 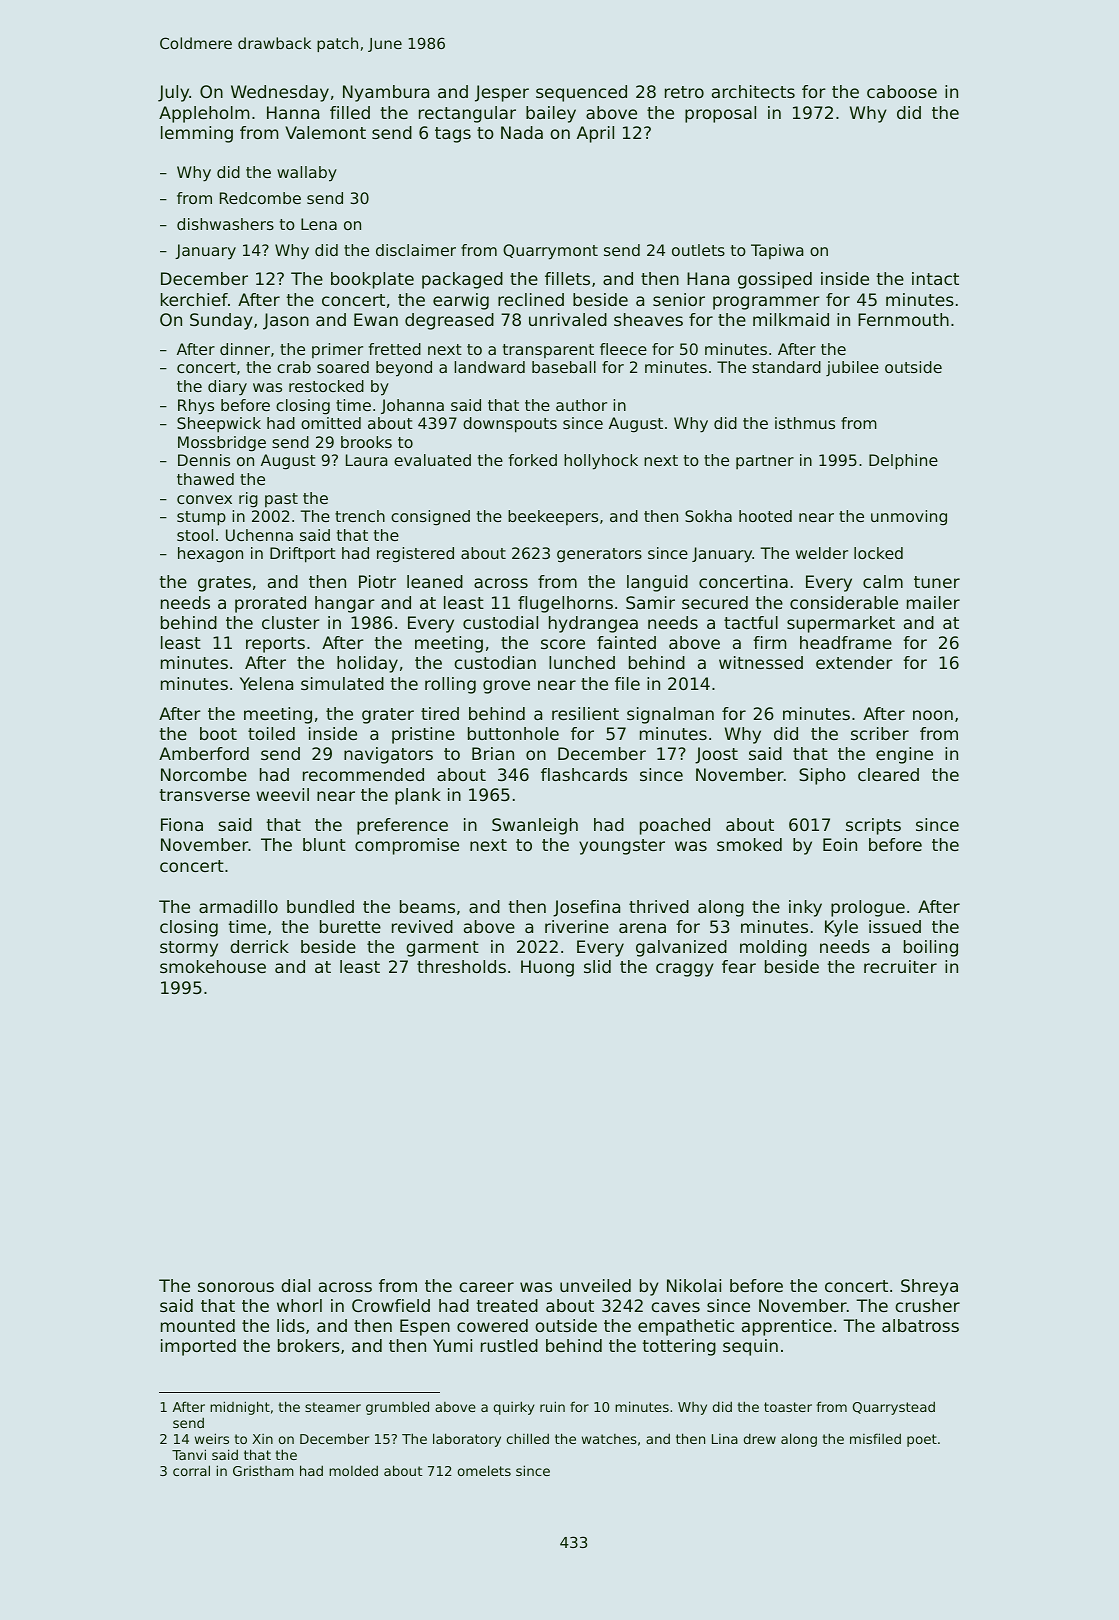 What do you see at coordinates (931, 948) in the screenshot?
I see `boiling` at bounding box center [931, 948].
